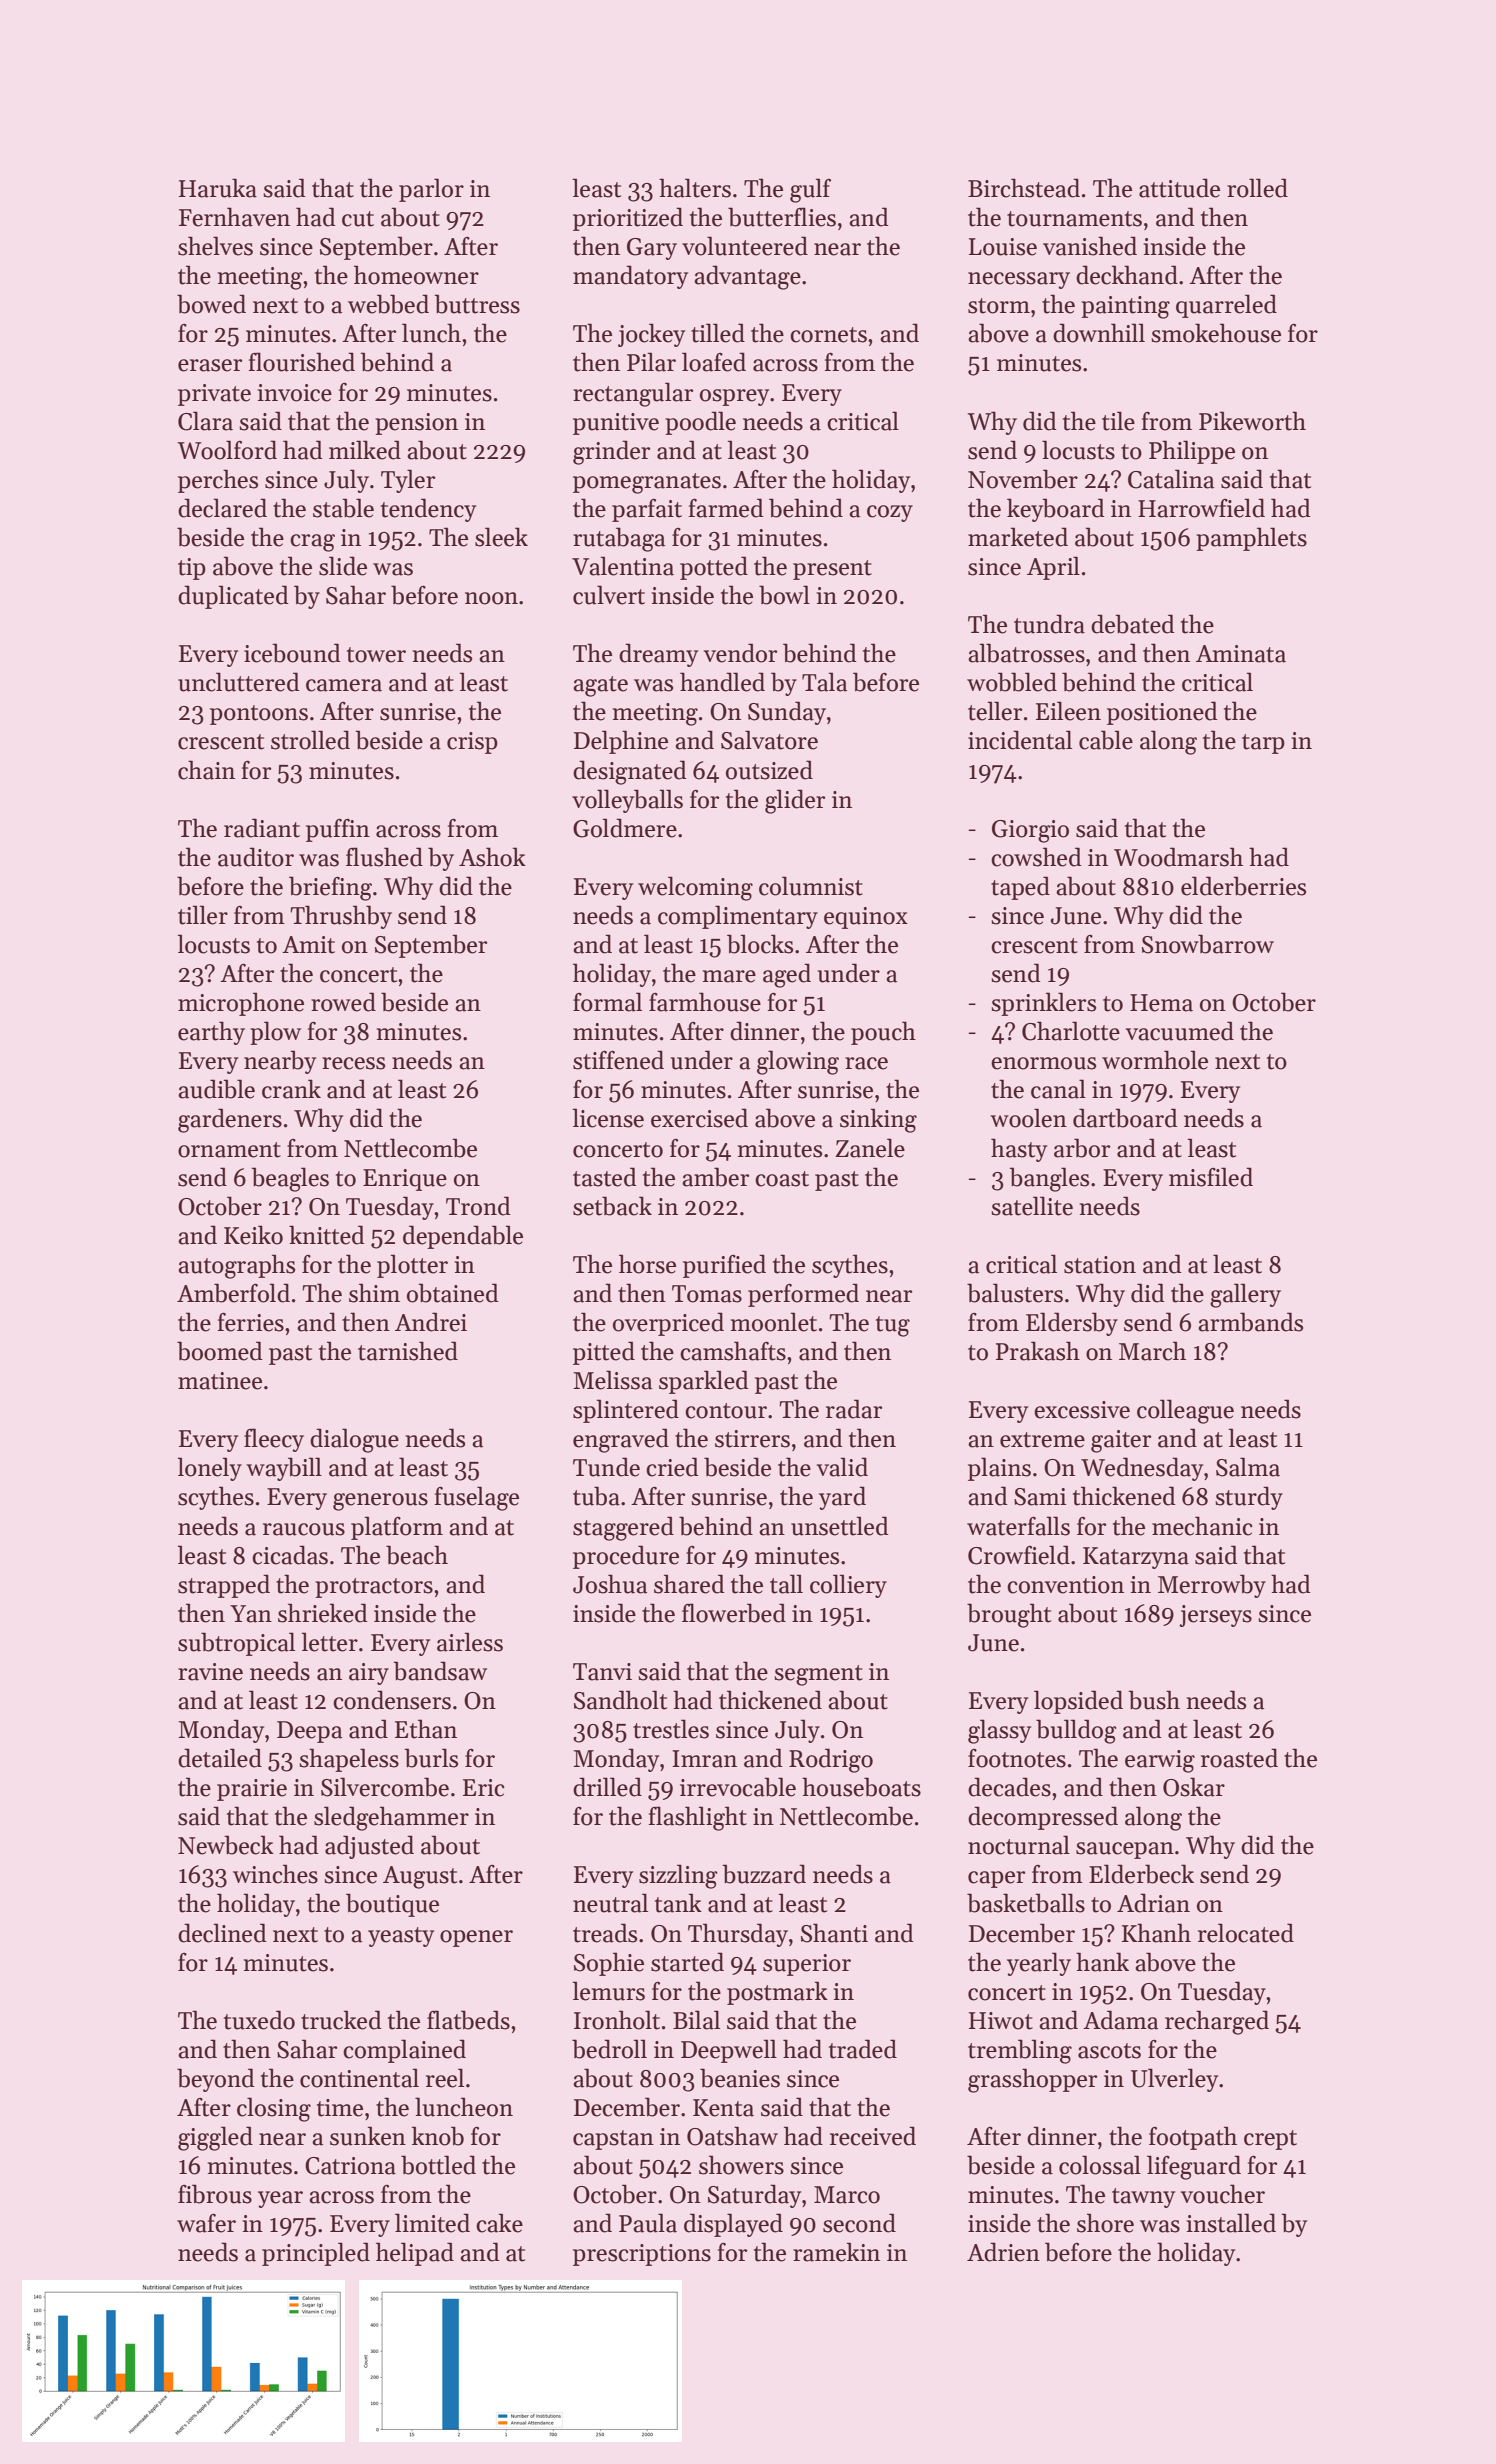 The image size is (1496, 2464). What do you see at coordinates (415, 2254) in the document?
I see `helipad` at bounding box center [415, 2254].
